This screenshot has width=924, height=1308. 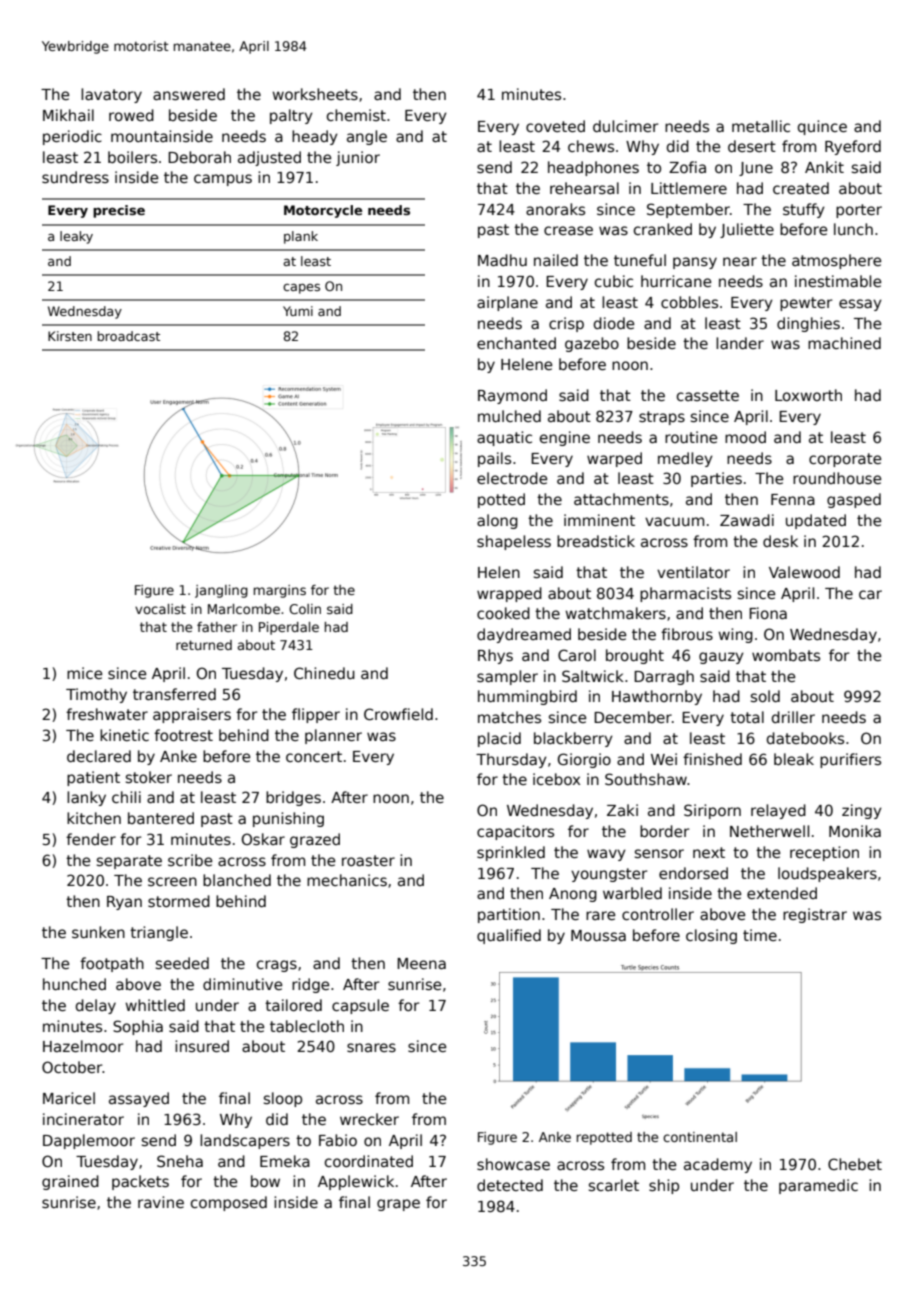 What do you see at coordinates (794, 759) in the screenshot?
I see `bleak` at bounding box center [794, 759].
